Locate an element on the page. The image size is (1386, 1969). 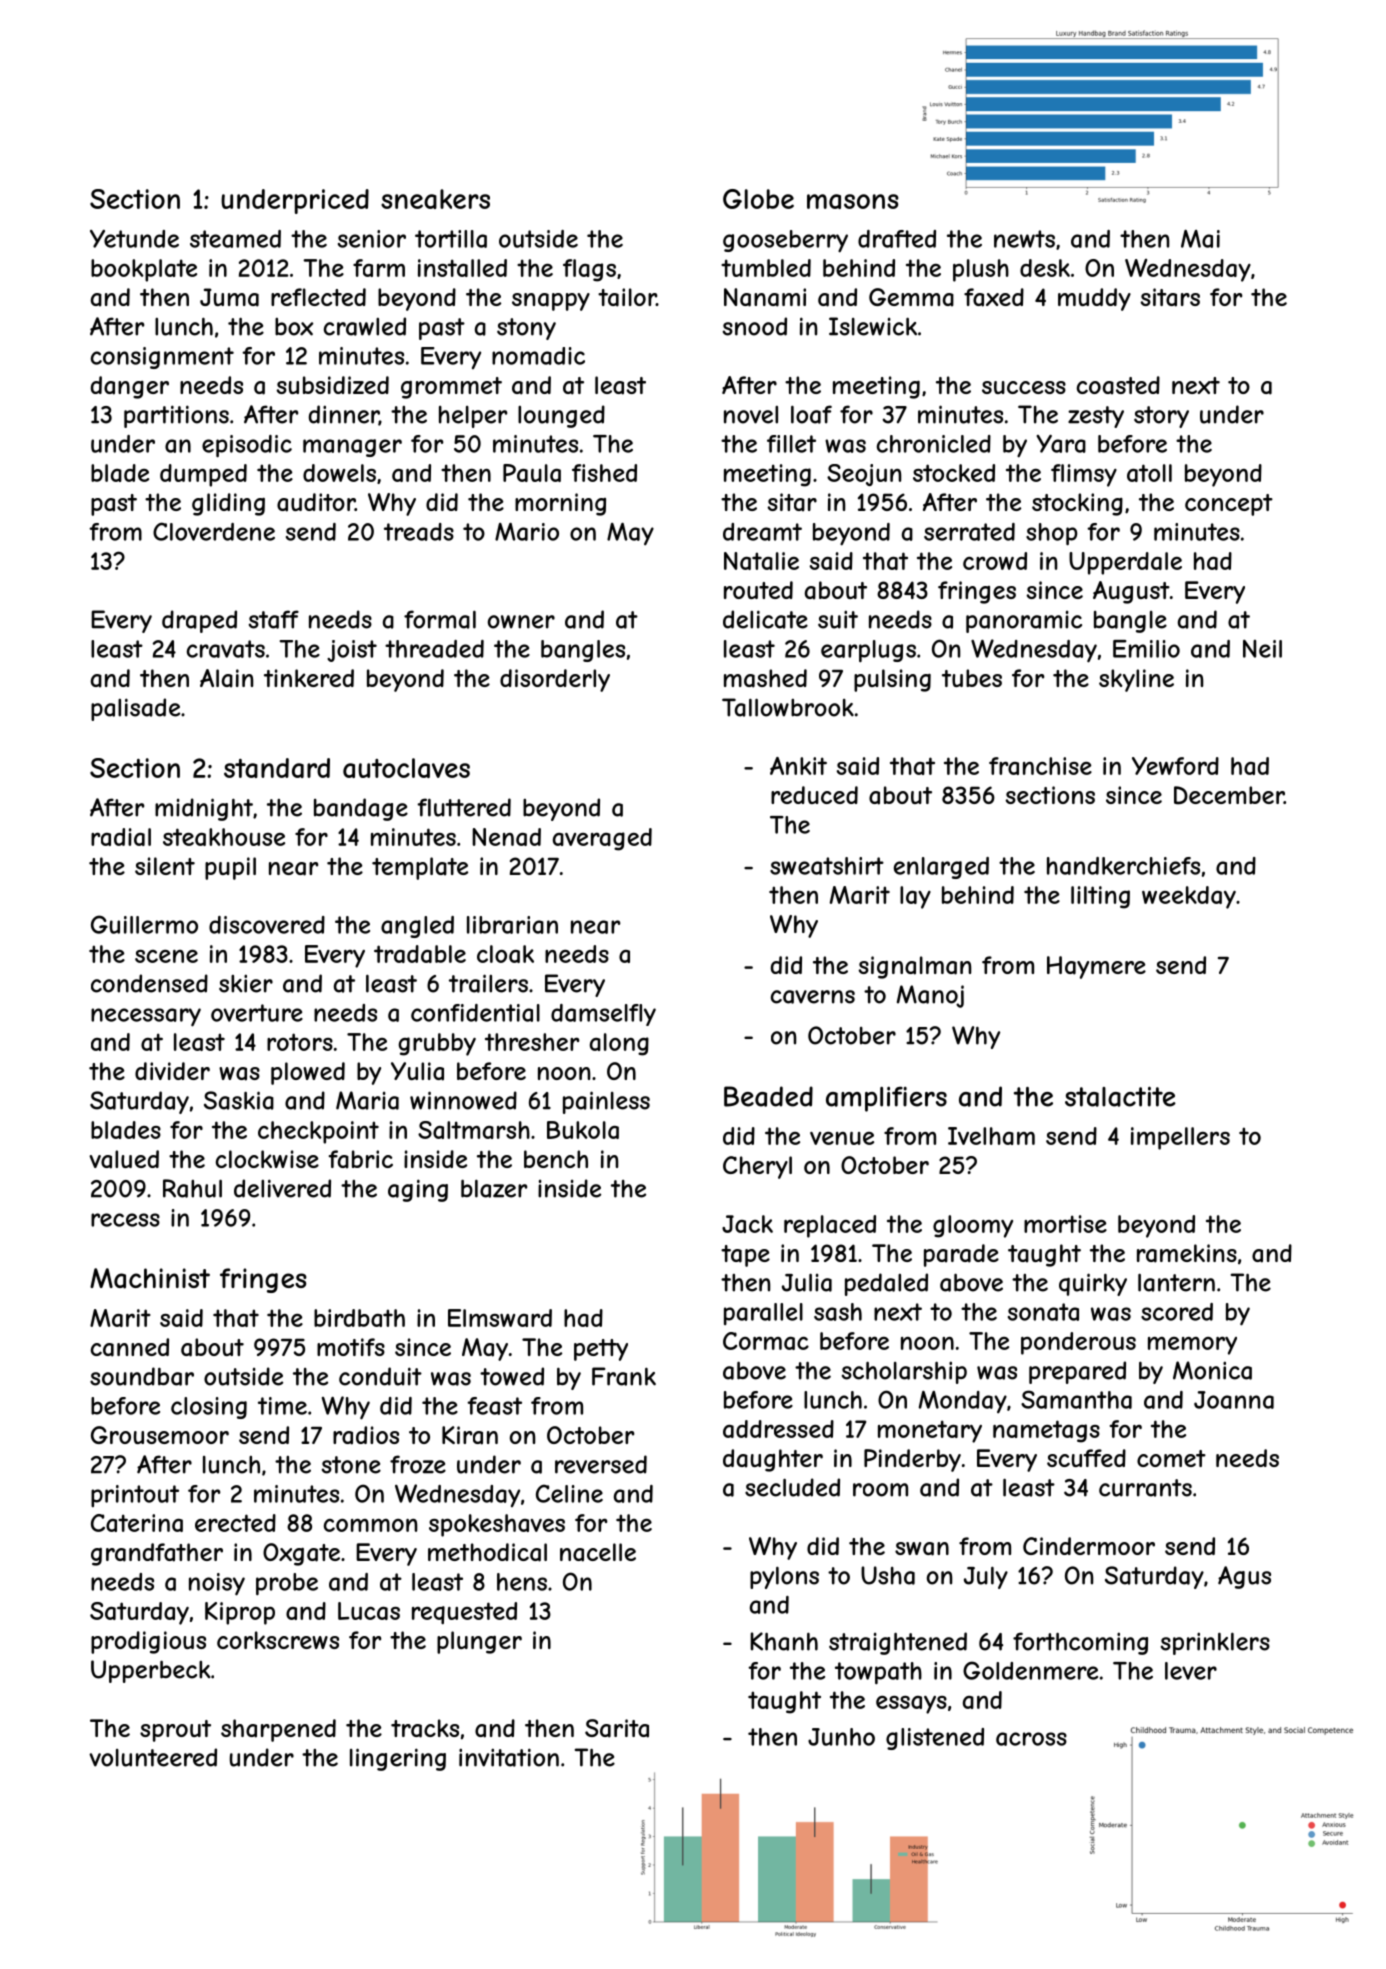
nomadic is located at coordinates (538, 356).
